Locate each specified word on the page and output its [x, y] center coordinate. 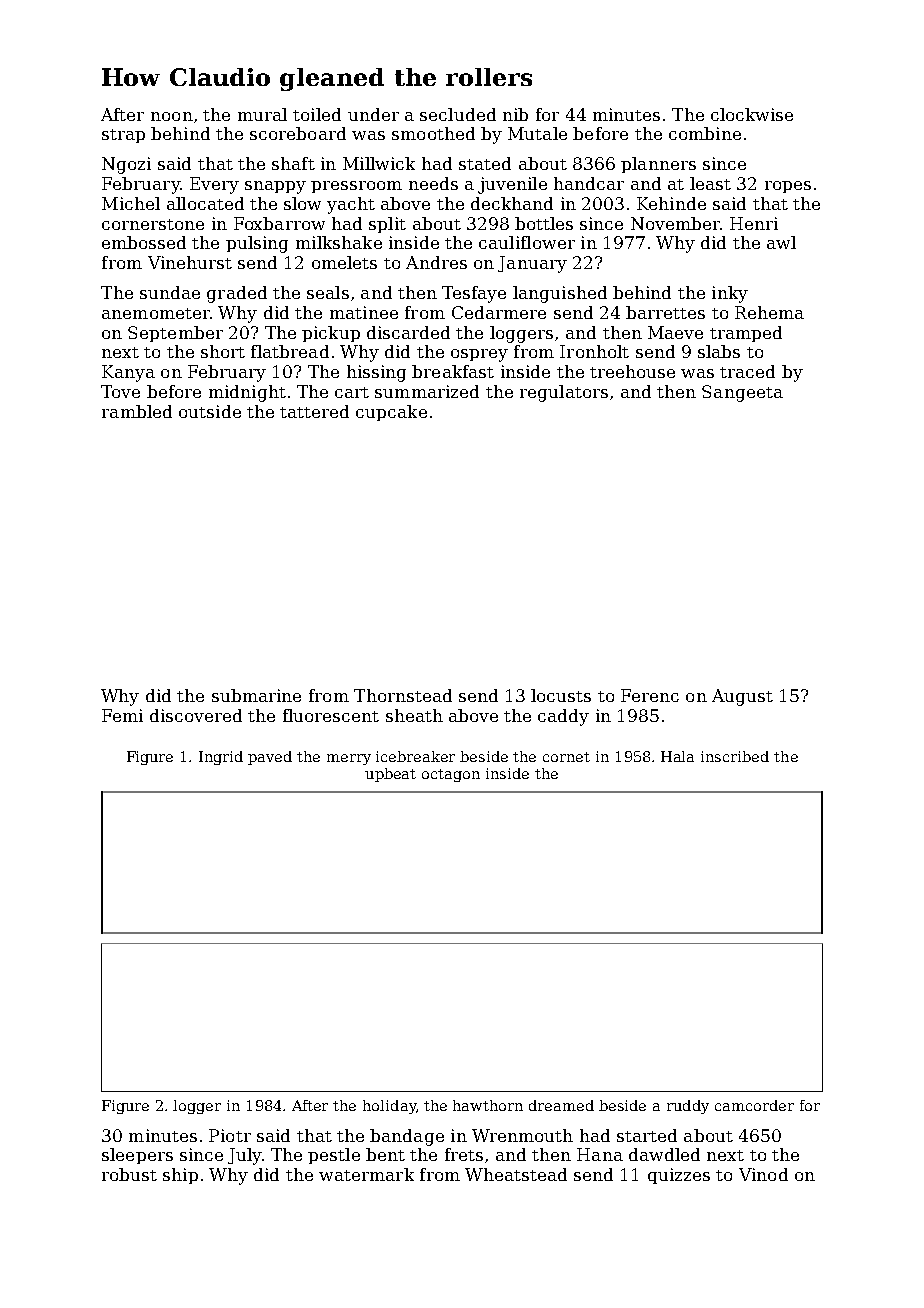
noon [172, 116]
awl [781, 242]
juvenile [512, 185]
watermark [366, 1174]
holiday [389, 1107]
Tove [120, 391]
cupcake [391, 413]
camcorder [754, 1105]
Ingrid [221, 758]
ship [180, 1176]
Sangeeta [742, 393]
